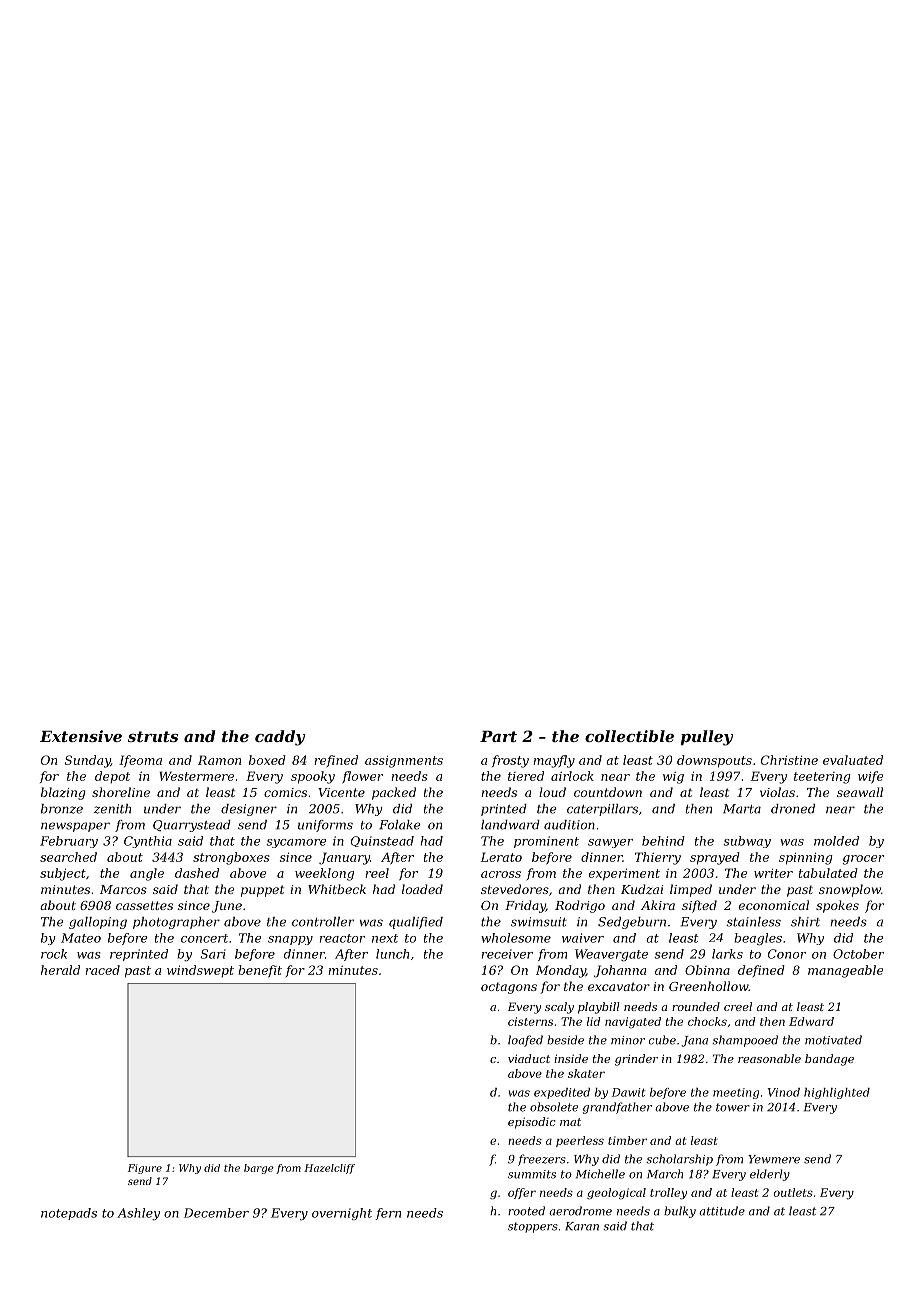  Describe the element at coordinates (103, 970) in the screenshot. I see `raced` at that location.
